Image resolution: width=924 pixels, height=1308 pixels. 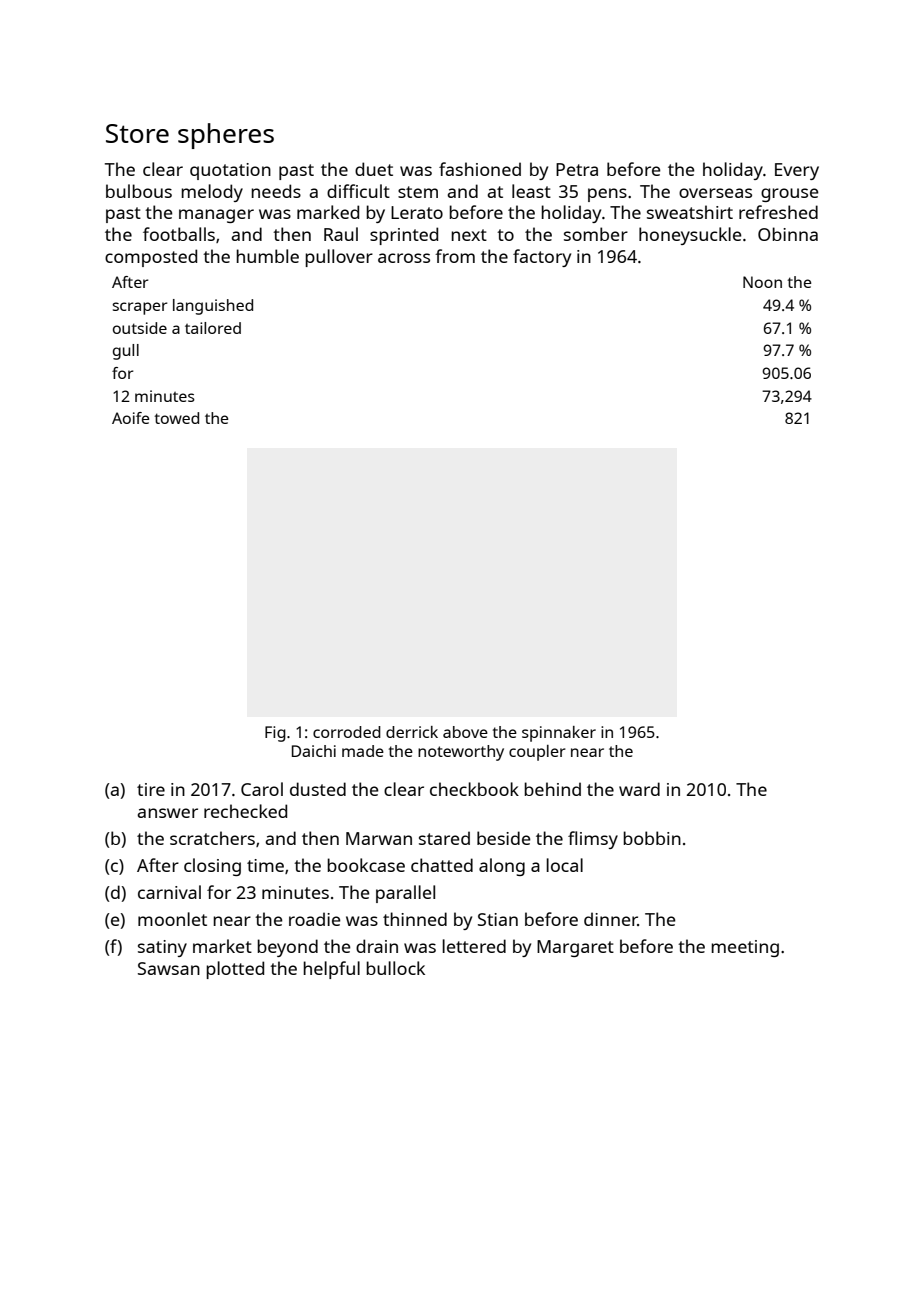 I want to click on Margaret, so click(x=575, y=948).
